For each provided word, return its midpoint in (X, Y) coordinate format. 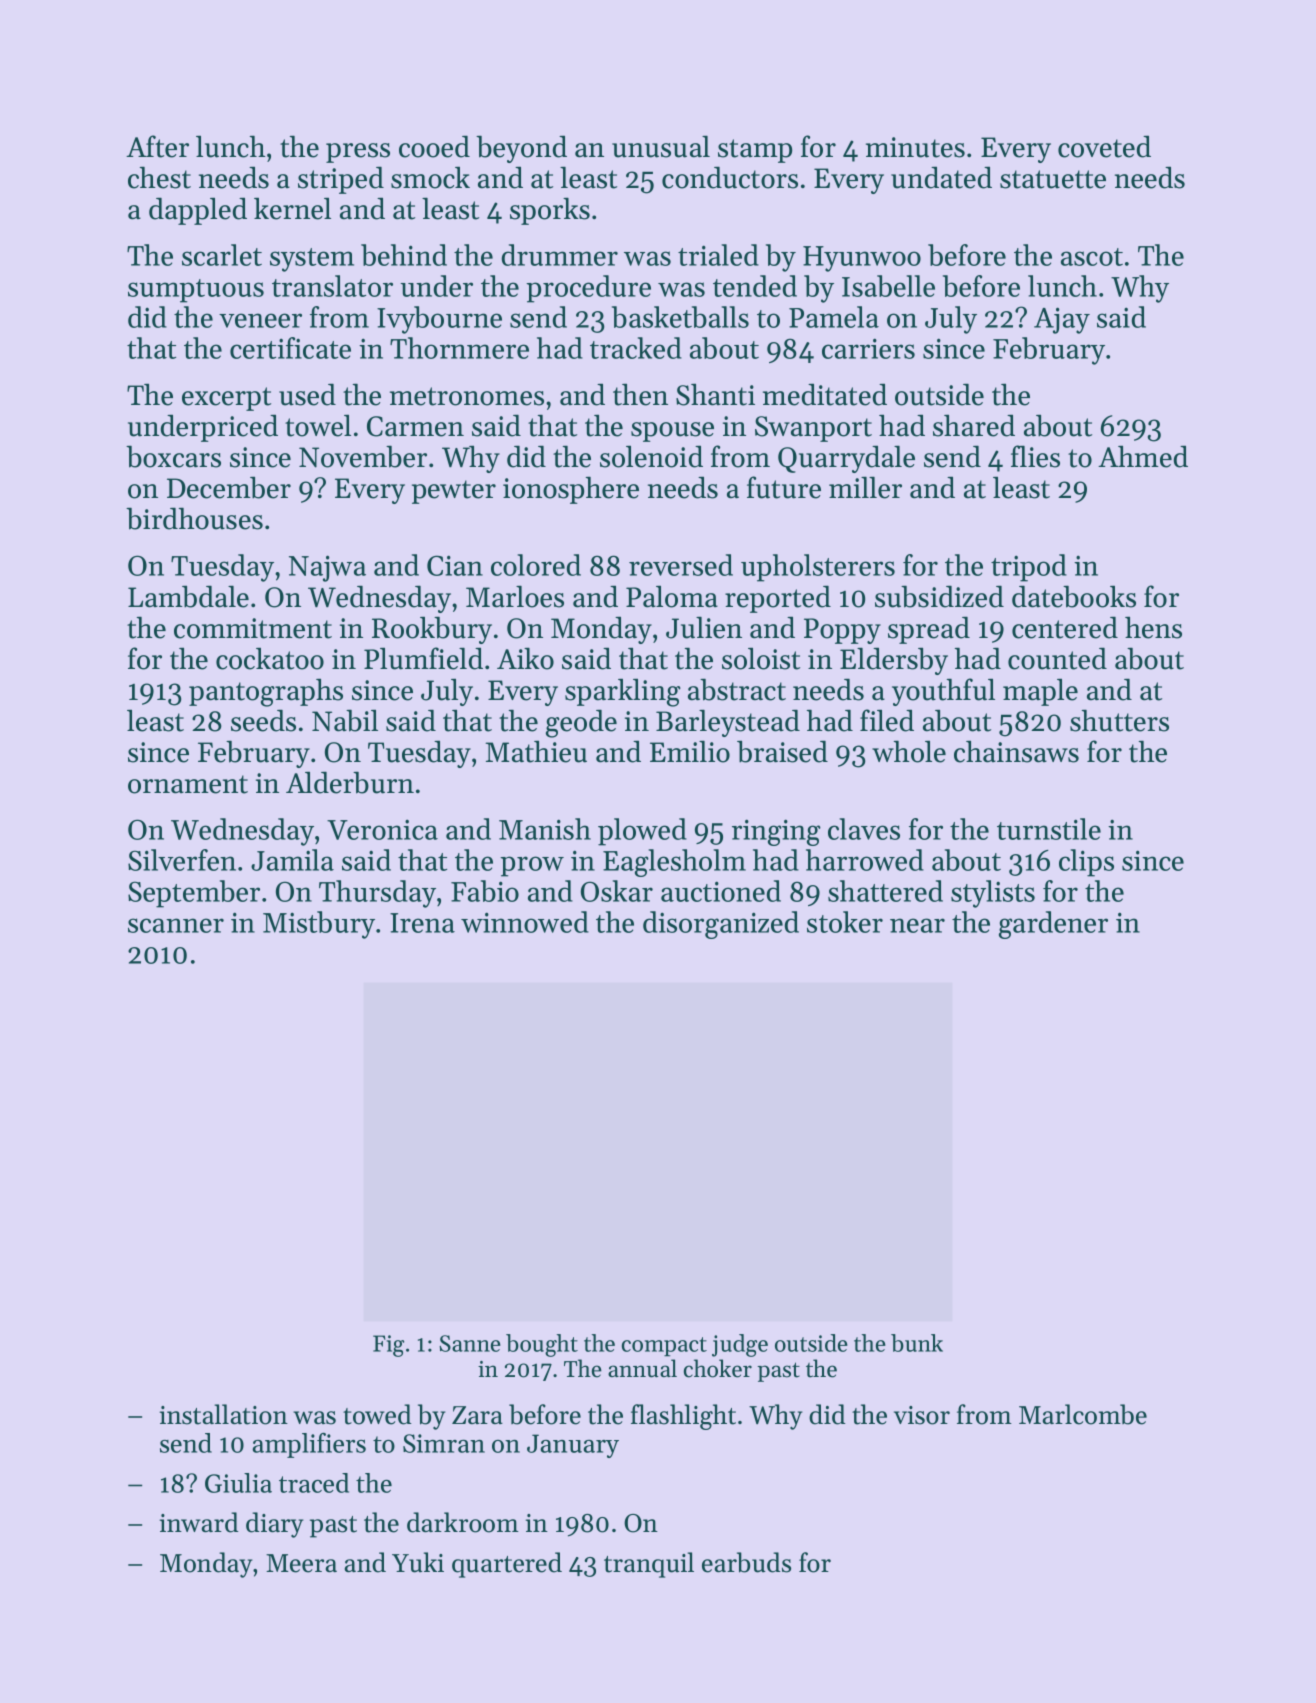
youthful (943, 692)
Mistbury (319, 925)
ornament (188, 784)
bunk (917, 1343)
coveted (1104, 146)
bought (542, 1345)
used (307, 394)
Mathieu (536, 752)
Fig (388, 1346)
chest (159, 177)
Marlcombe (1083, 1414)
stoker (845, 922)
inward (199, 1522)
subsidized (939, 596)
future (784, 487)
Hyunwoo (862, 259)
